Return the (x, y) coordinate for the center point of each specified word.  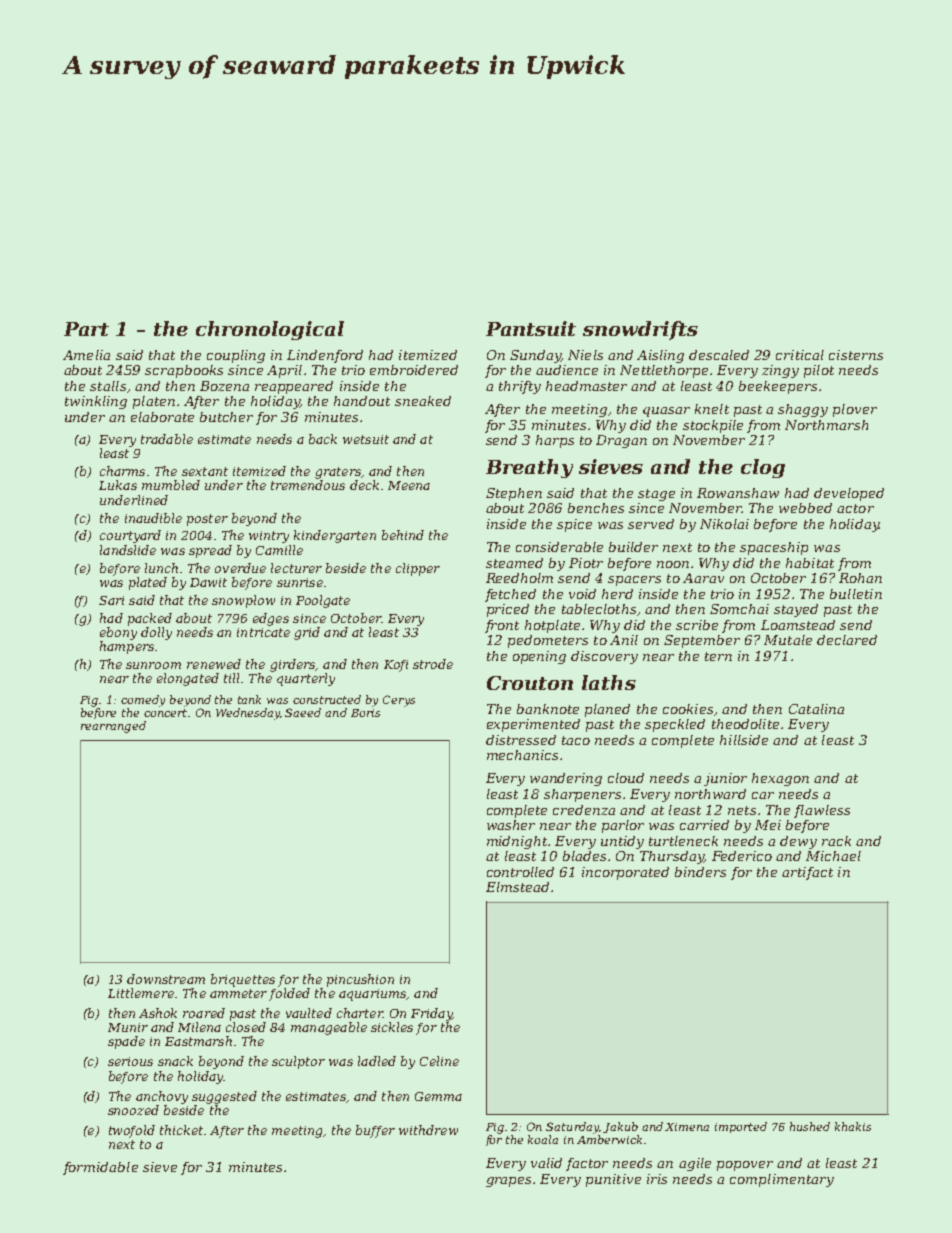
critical (800, 355)
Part (86, 329)
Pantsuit (531, 328)
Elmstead (517, 887)
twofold (132, 1131)
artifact (807, 873)
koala (543, 1139)
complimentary (782, 1180)
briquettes (243, 980)
